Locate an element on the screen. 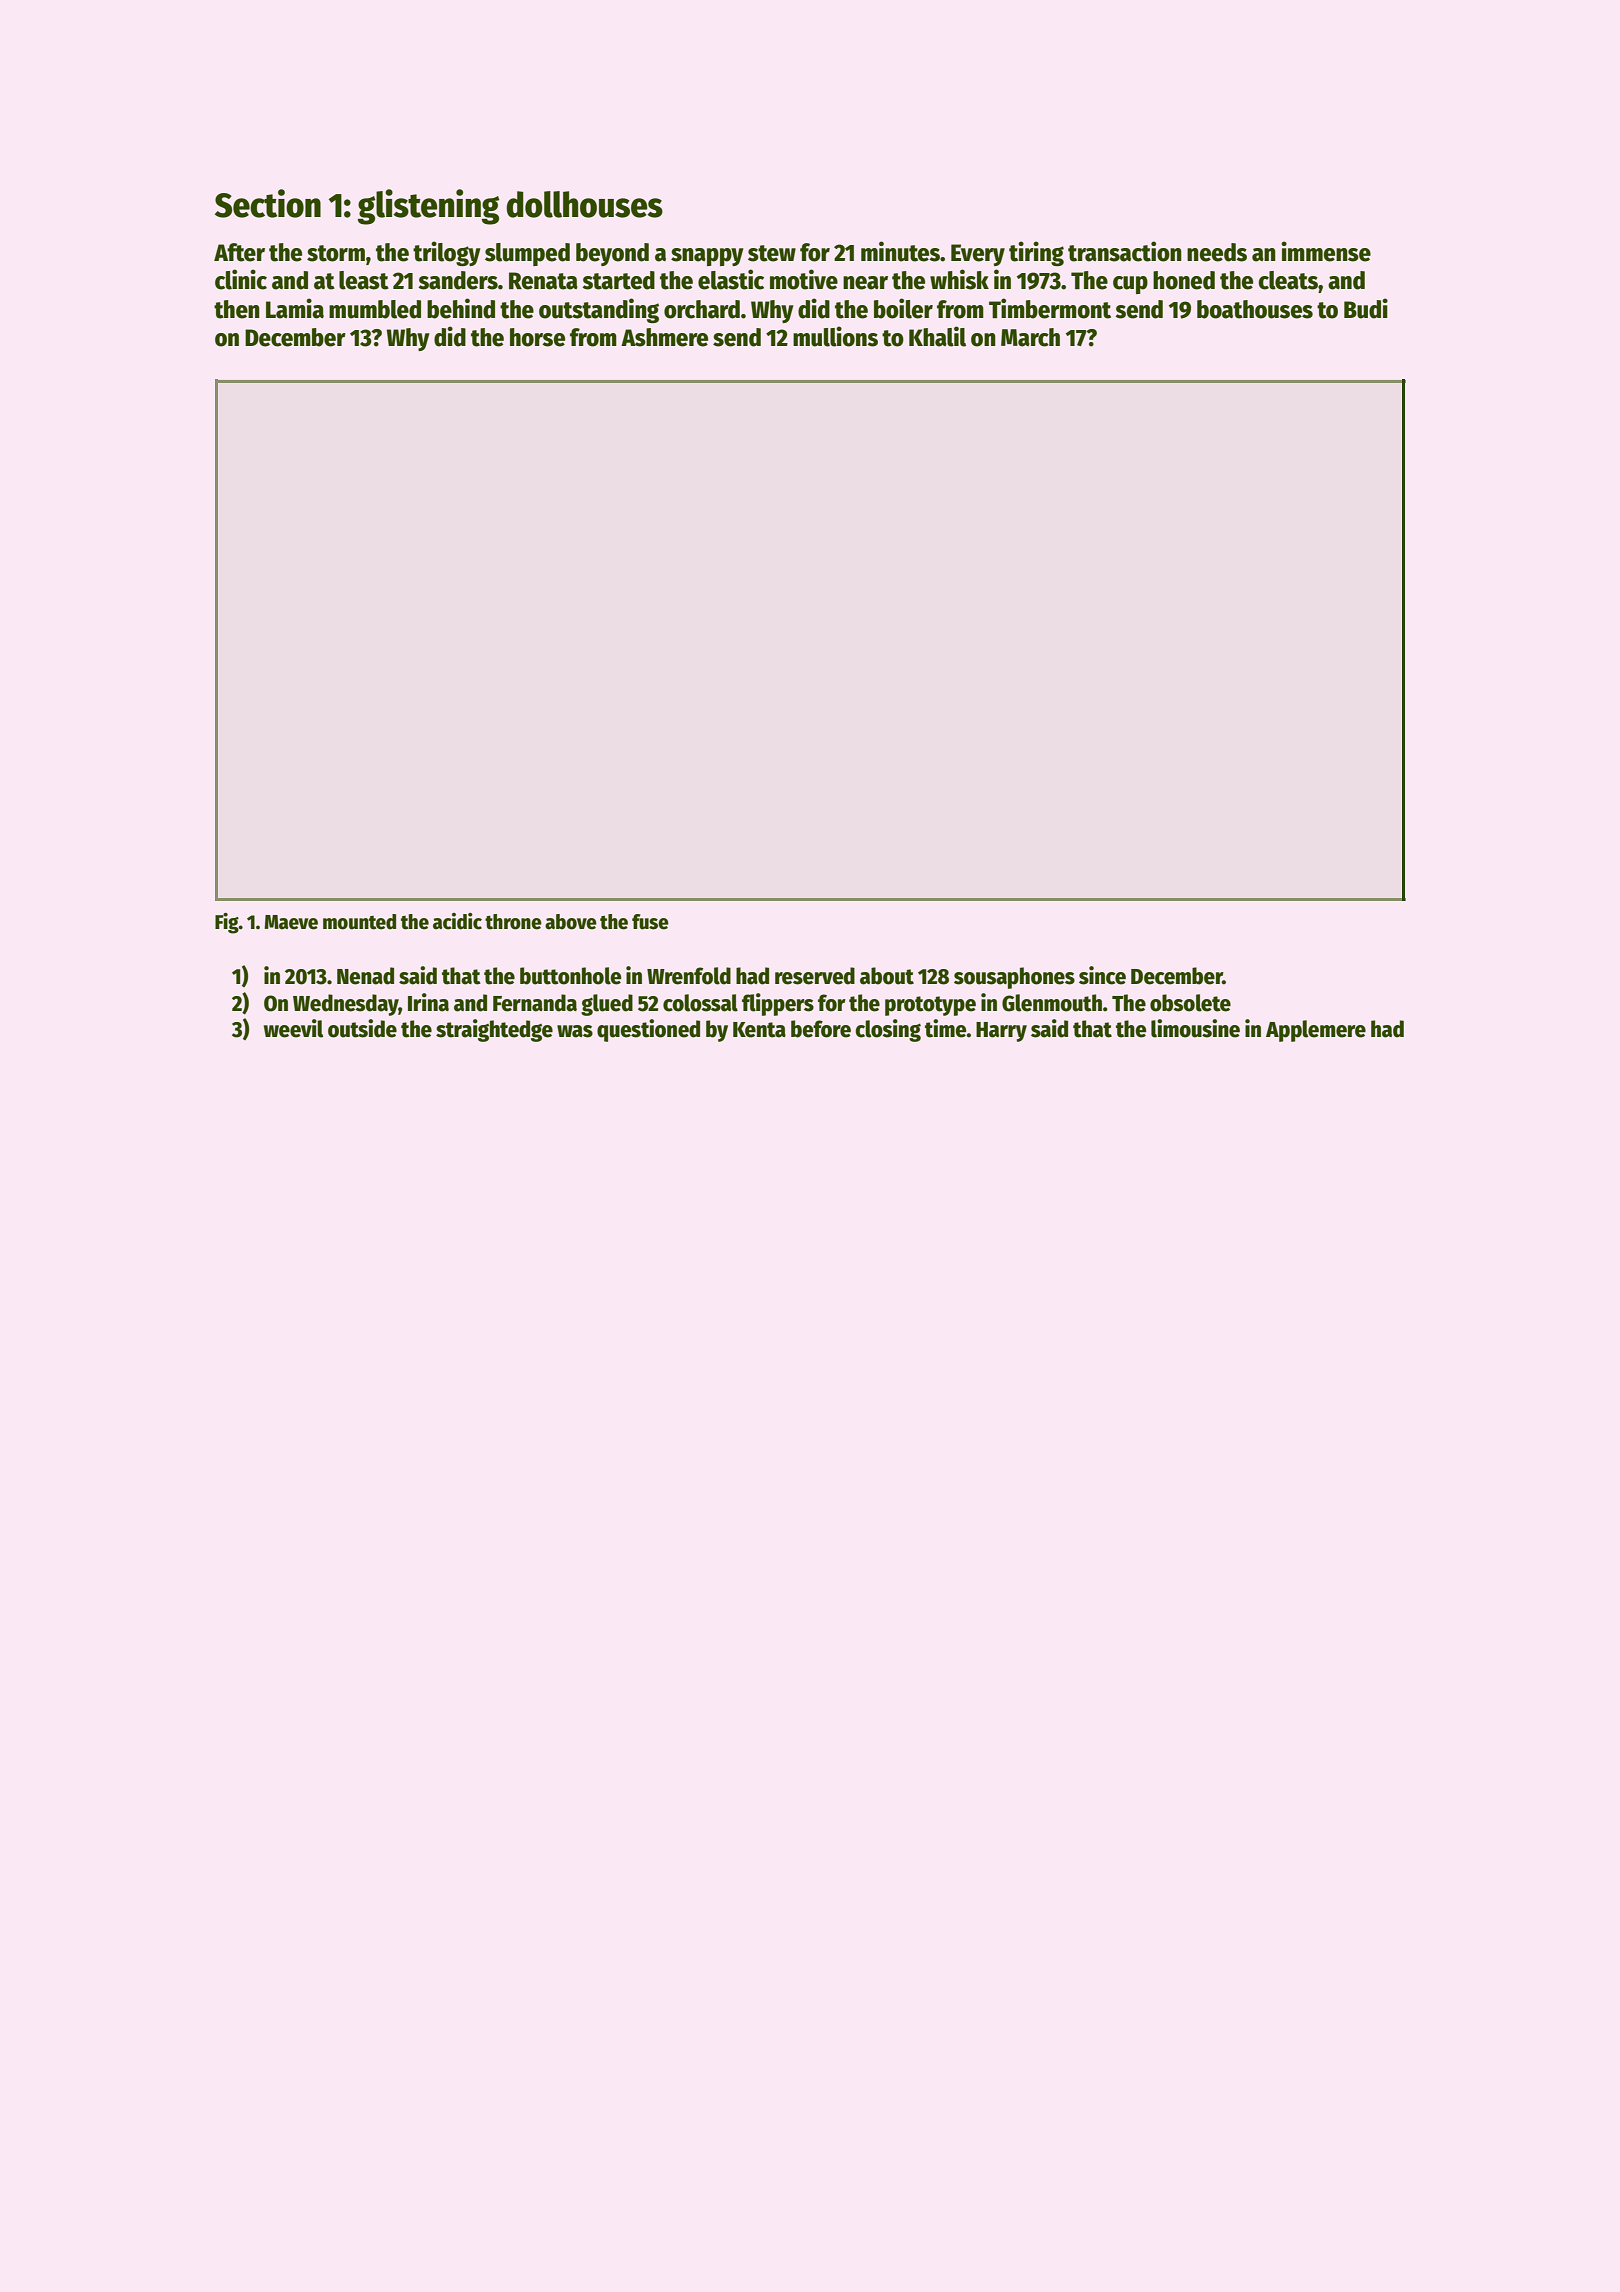  March is located at coordinates (1030, 337).
